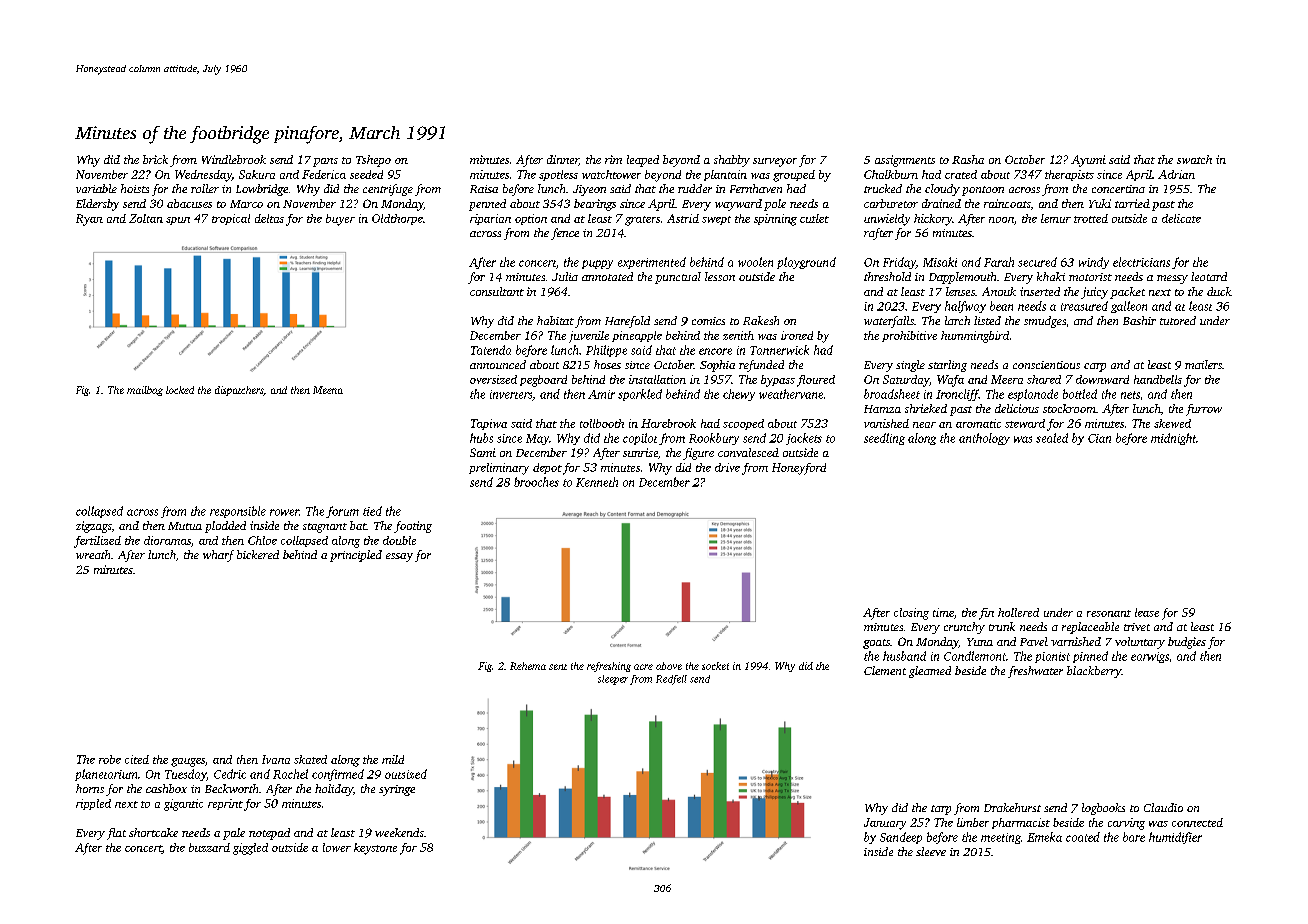 The width and height of the screenshot is (1308, 924). I want to click on delicious, so click(1017, 408).
